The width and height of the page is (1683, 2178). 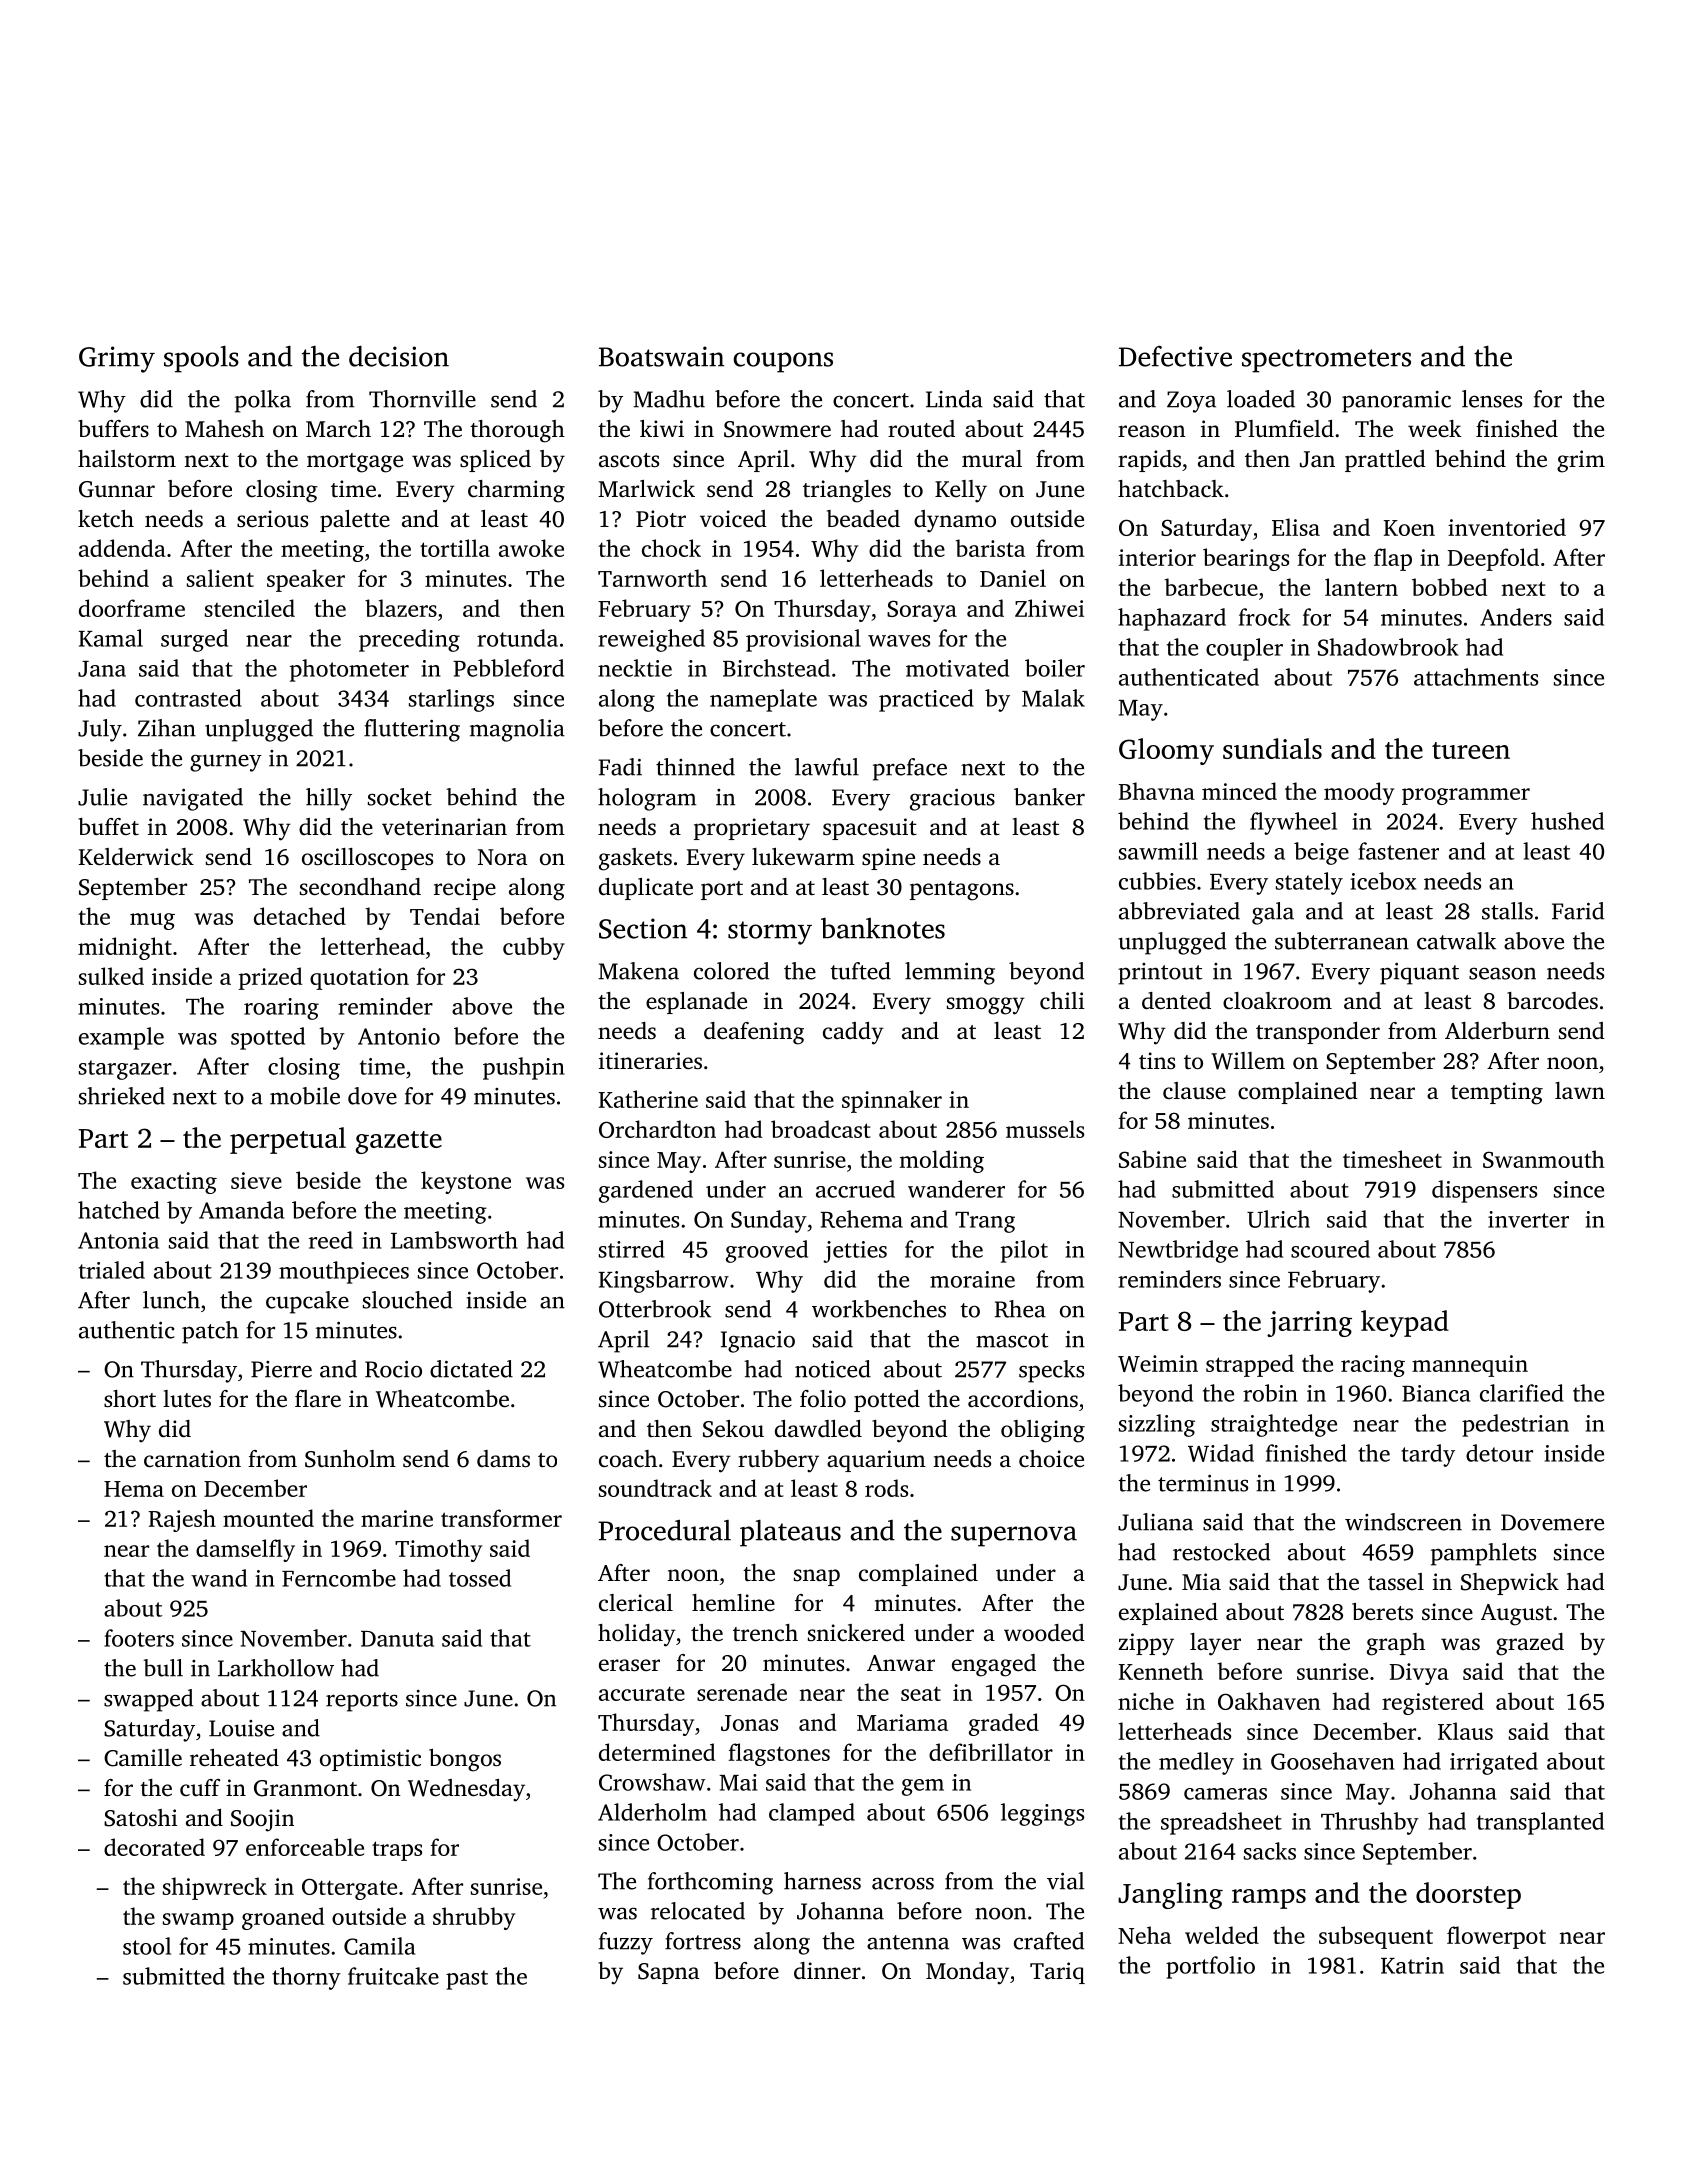 What do you see at coordinates (409, 640) in the page?
I see `preceding` at bounding box center [409, 640].
